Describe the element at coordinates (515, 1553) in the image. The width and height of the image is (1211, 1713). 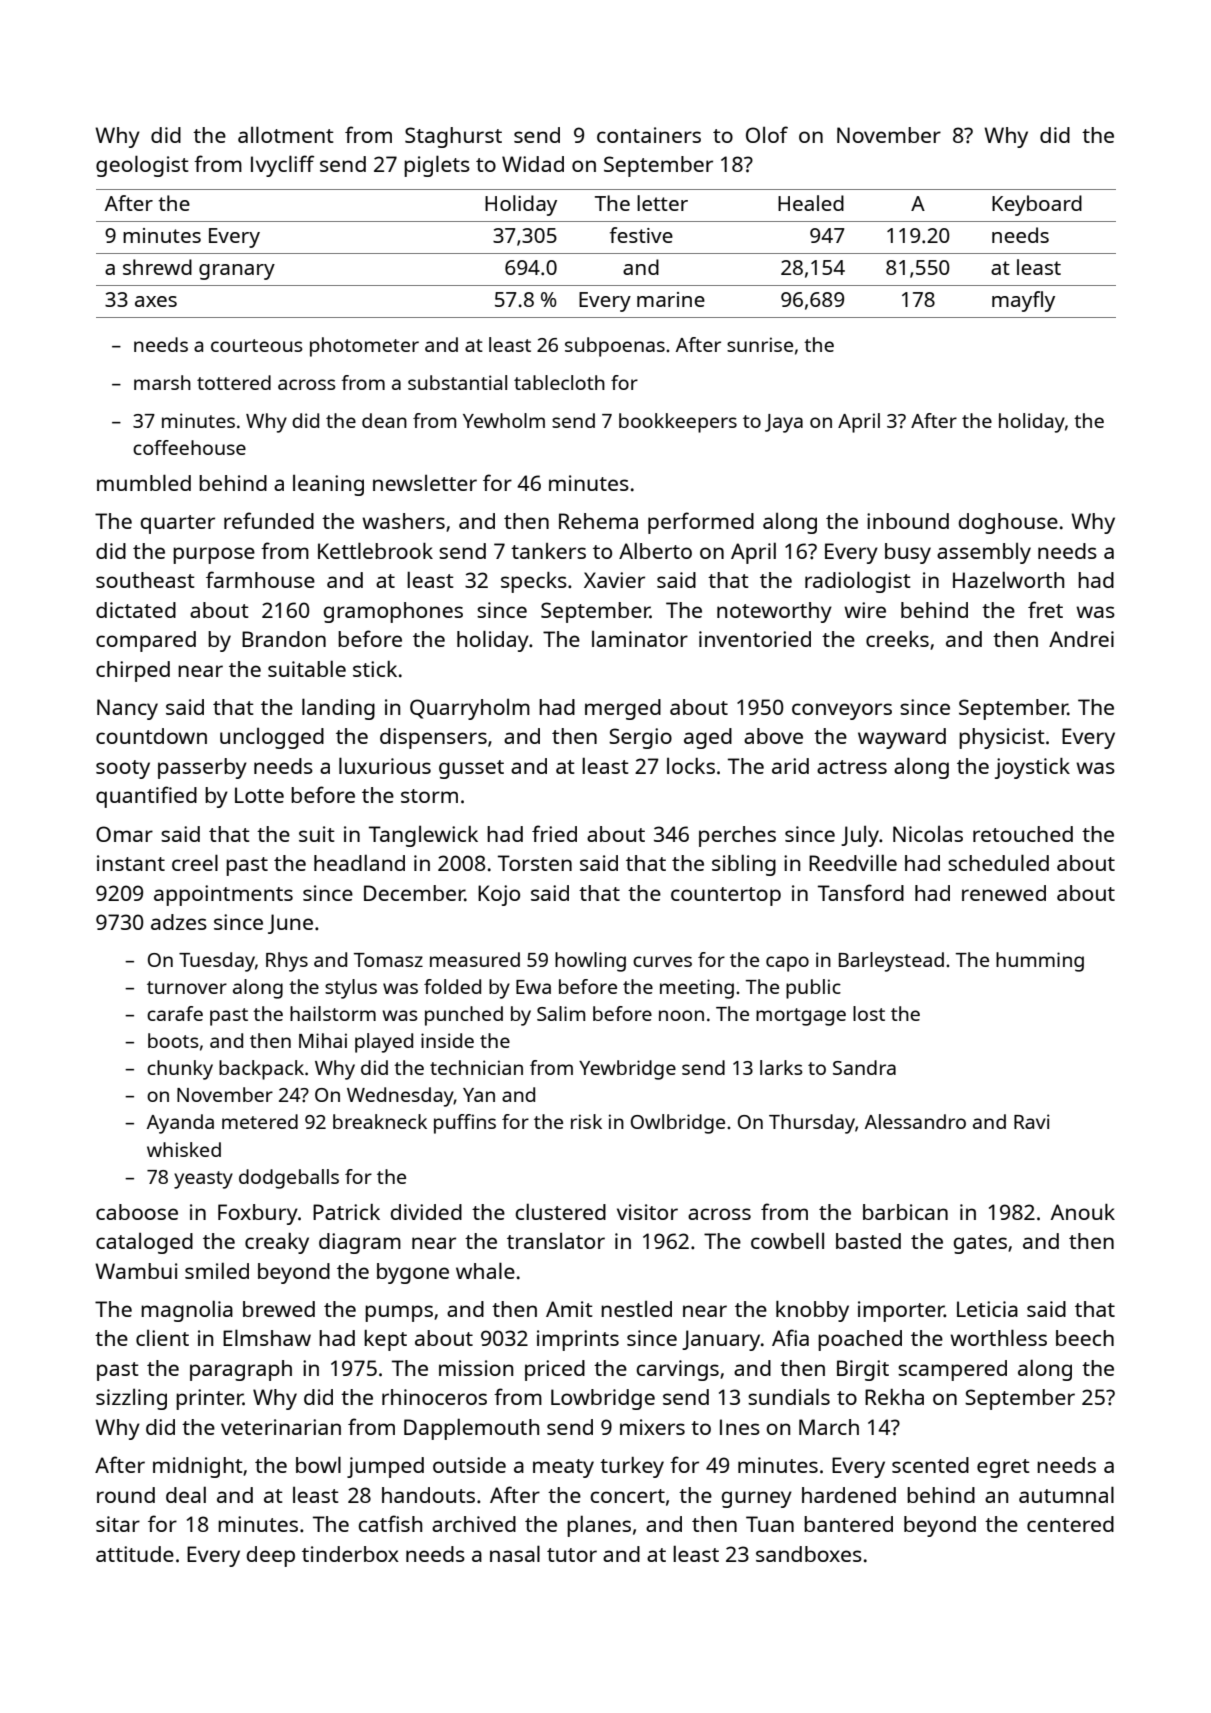
I see `nasal` at that location.
